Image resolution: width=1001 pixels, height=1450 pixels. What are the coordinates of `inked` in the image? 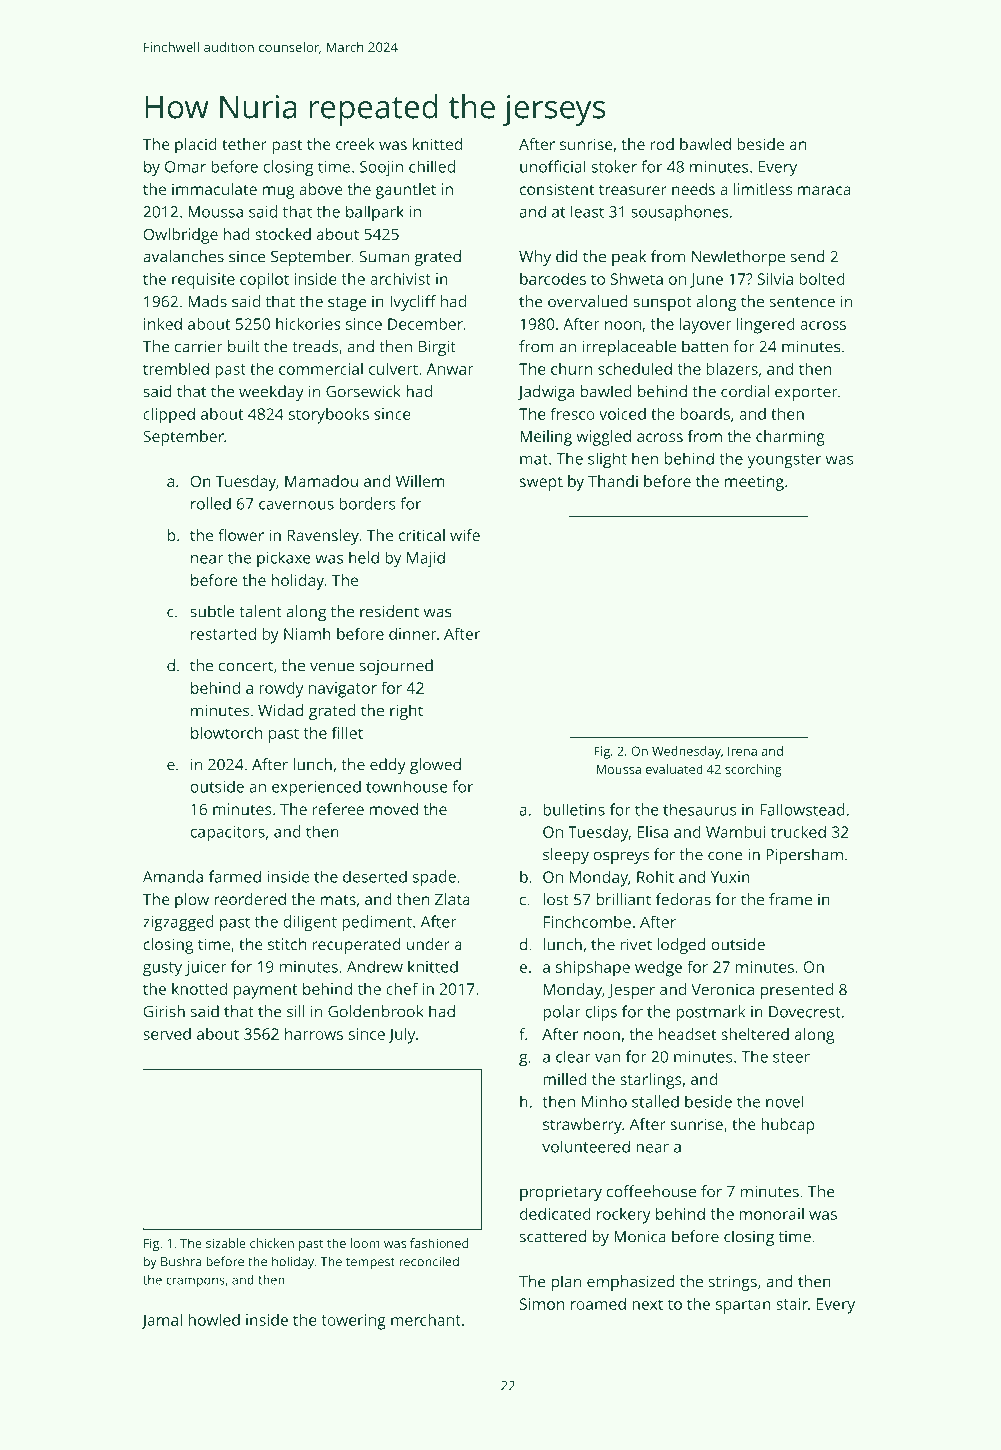 It's located at (163, 323).
